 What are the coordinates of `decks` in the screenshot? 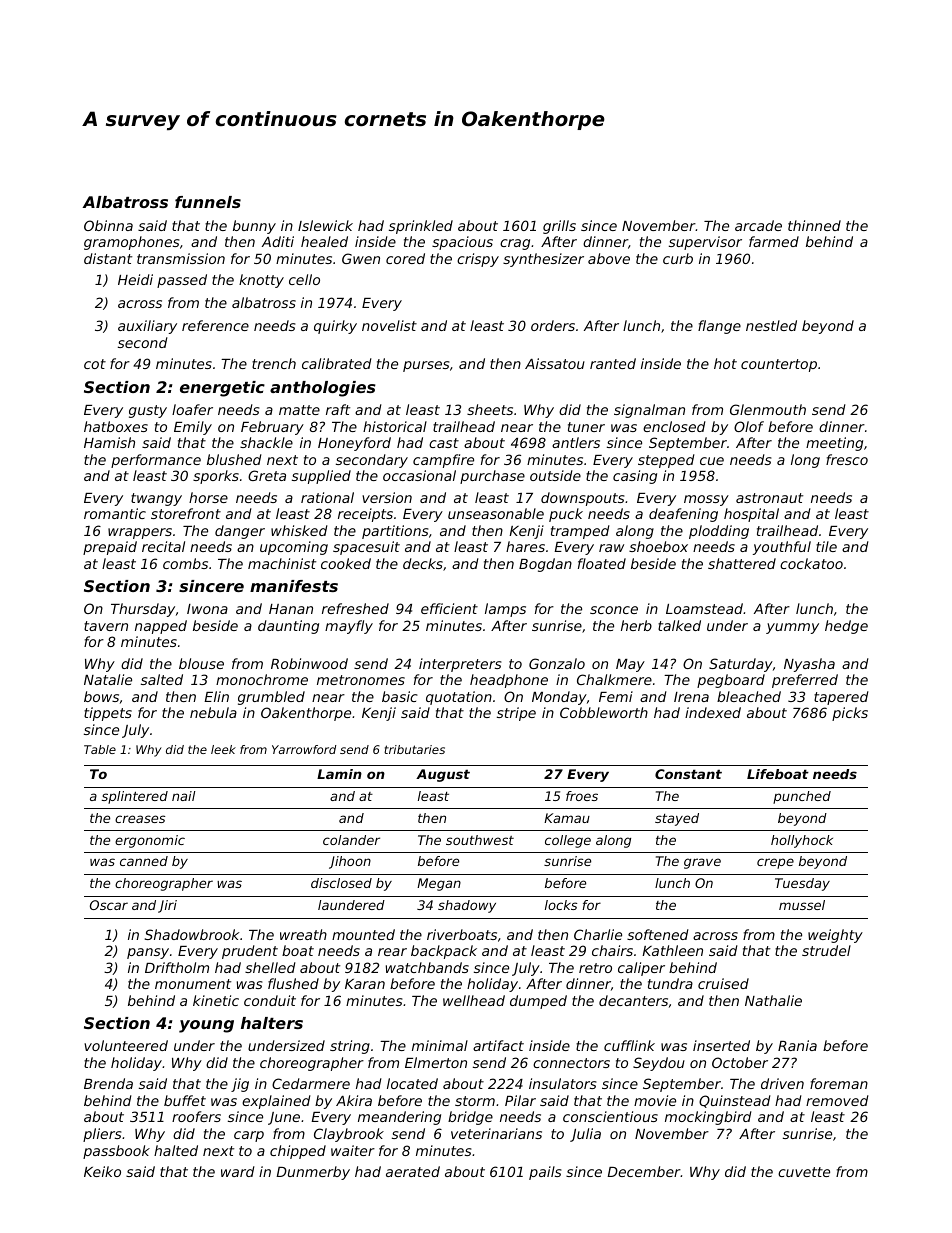 It's located at (423, 563).
